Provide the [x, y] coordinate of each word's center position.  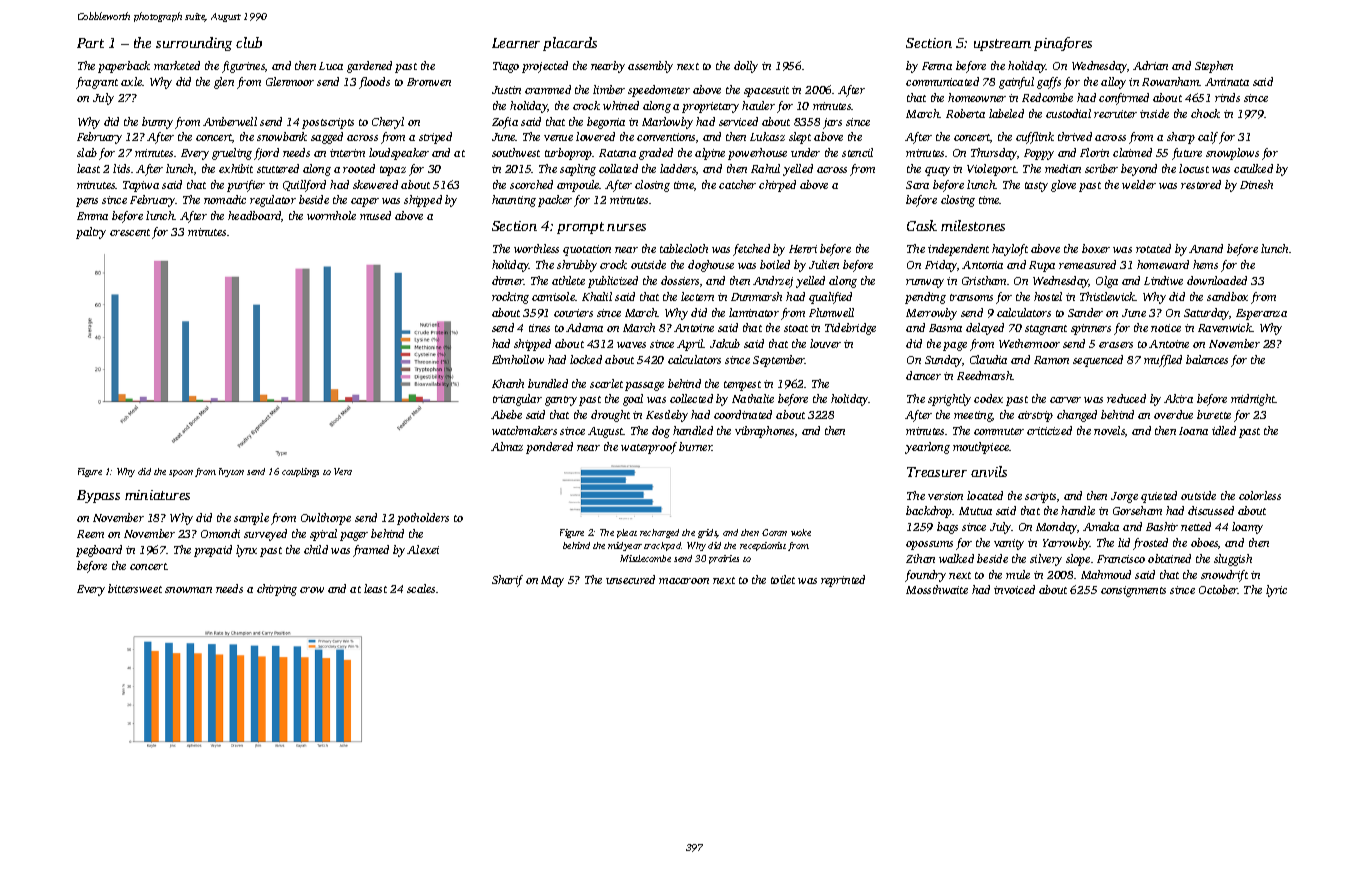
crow [312, 590]
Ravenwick [1225, 327]
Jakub [725, 343]
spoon [181, 473]
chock [1205, 113]
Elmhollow [518, 359]
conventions [666, 137]
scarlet [606, 383]
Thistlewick [1108, 296]
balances [1207, 359]
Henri [803, 249]
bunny [157, 123]
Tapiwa [141, 186]
